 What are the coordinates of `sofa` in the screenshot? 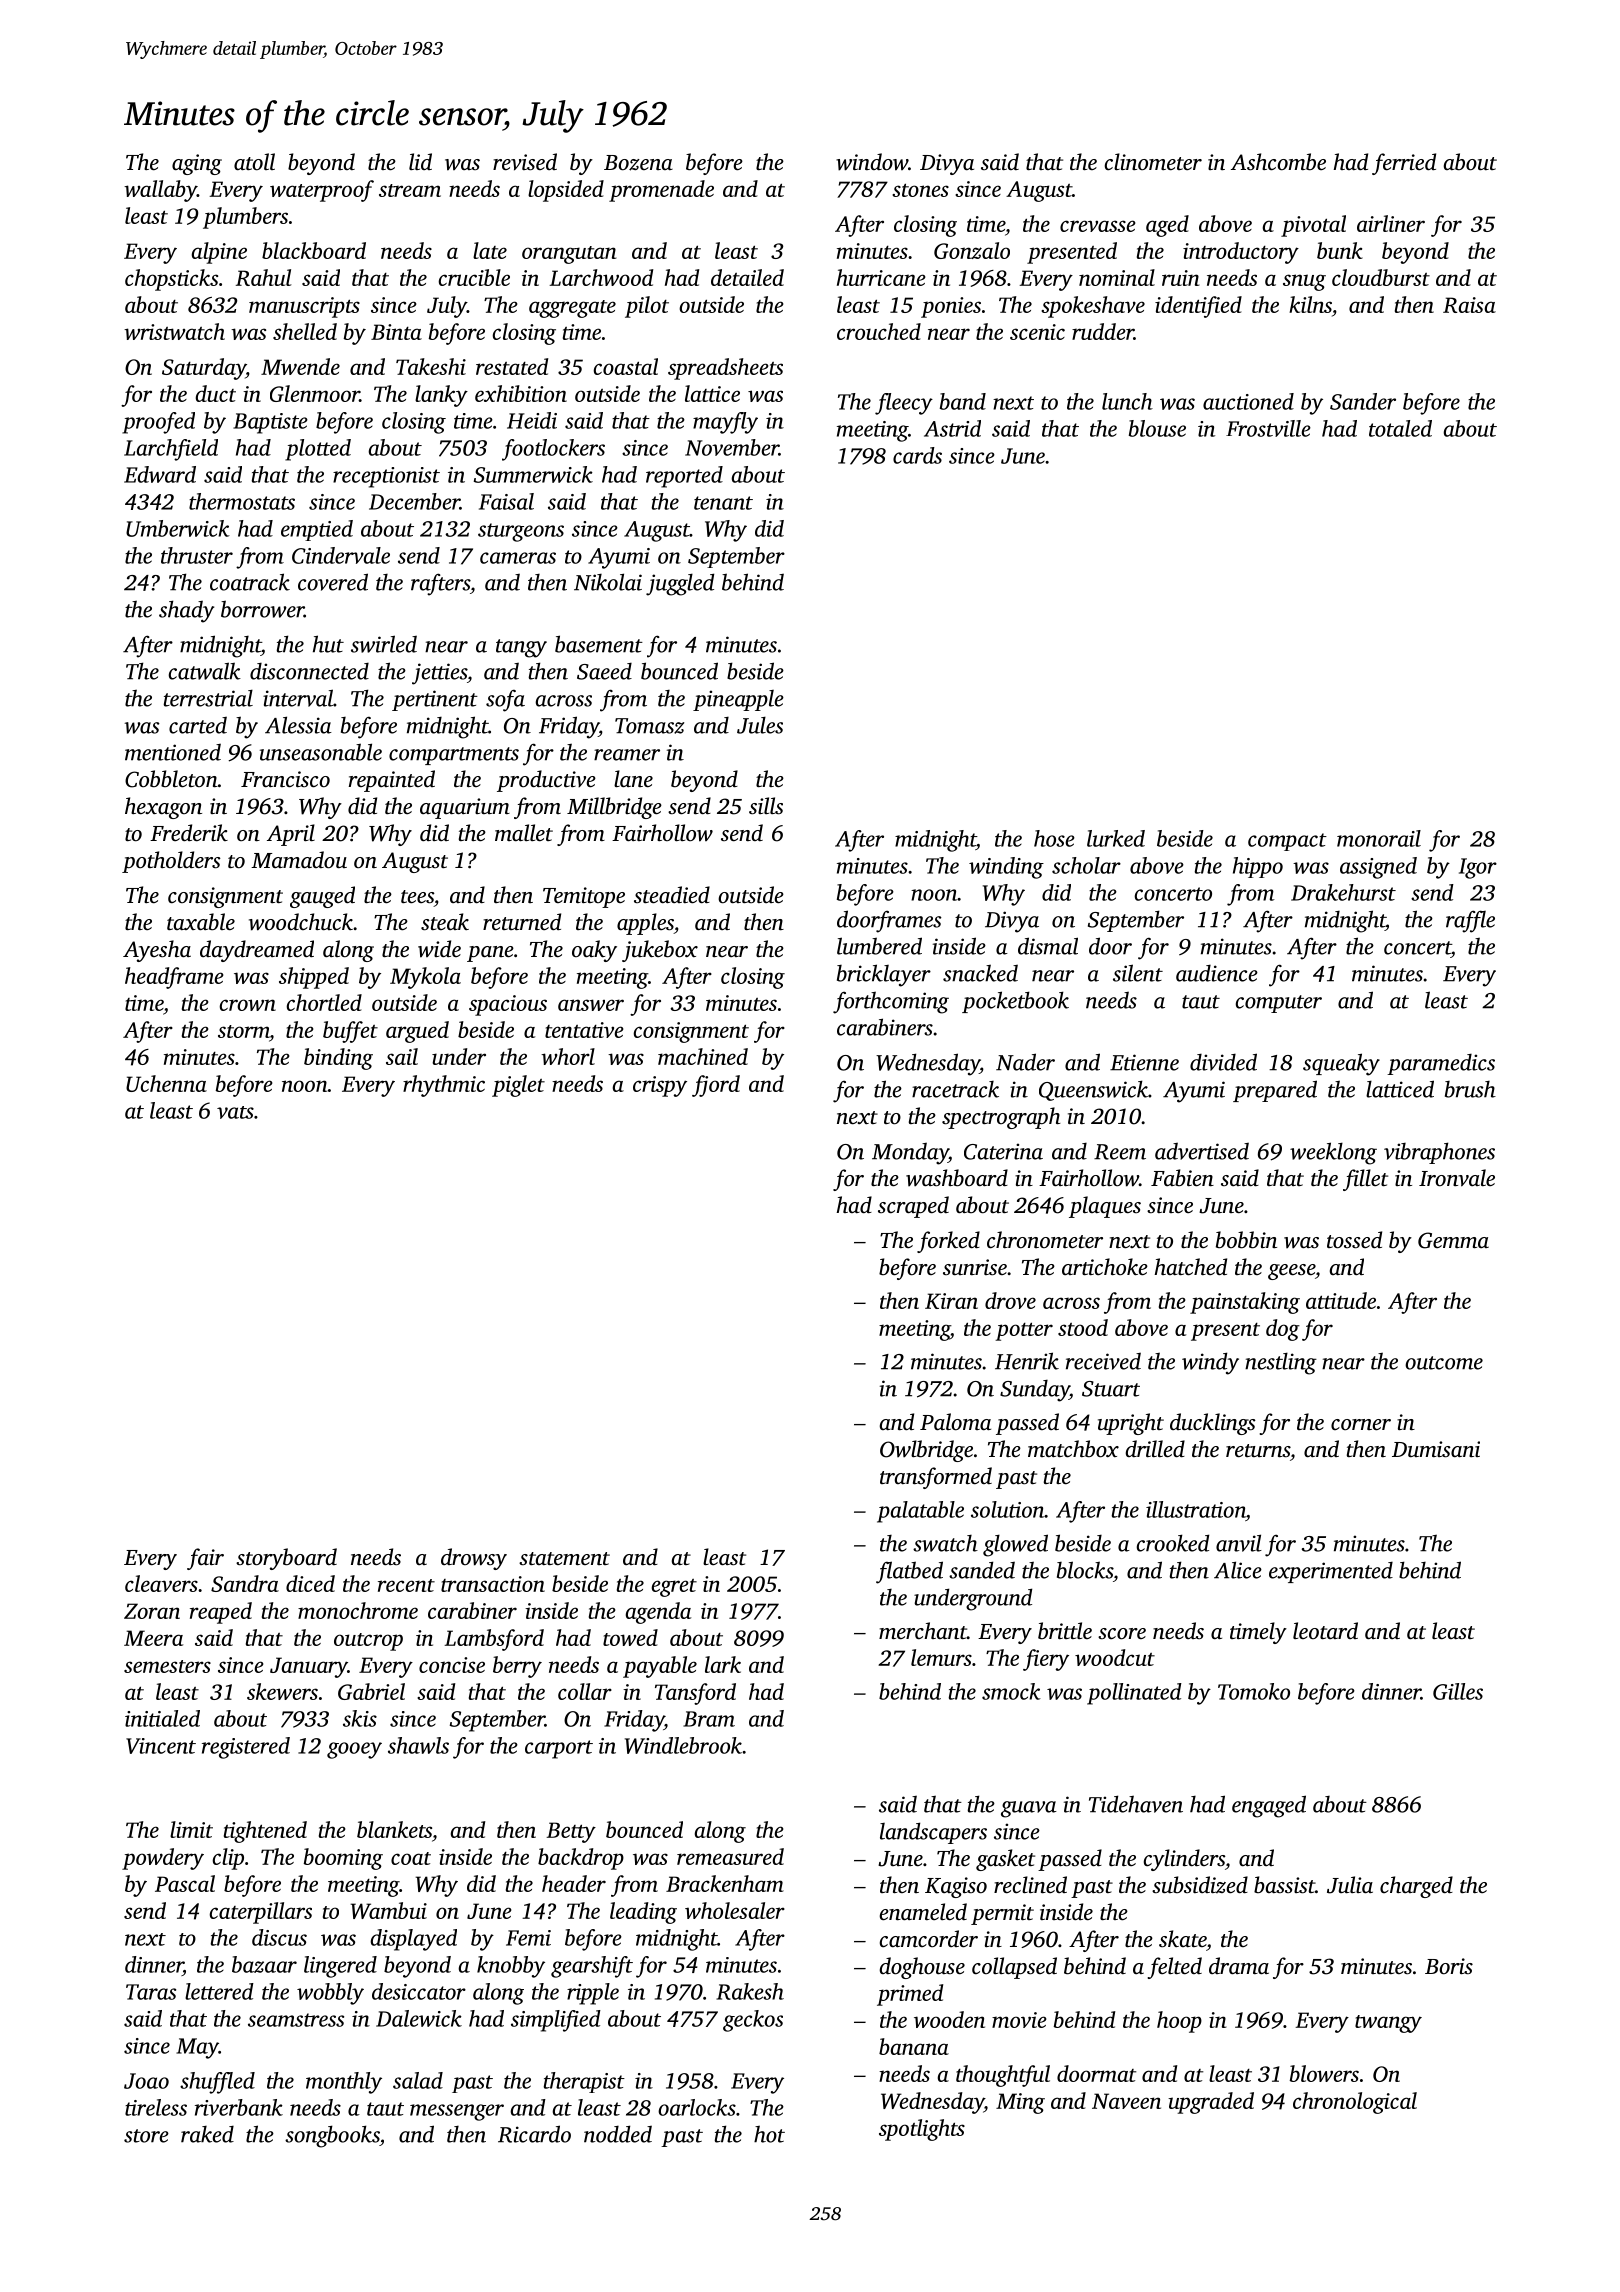 It's located at (505, 701).
